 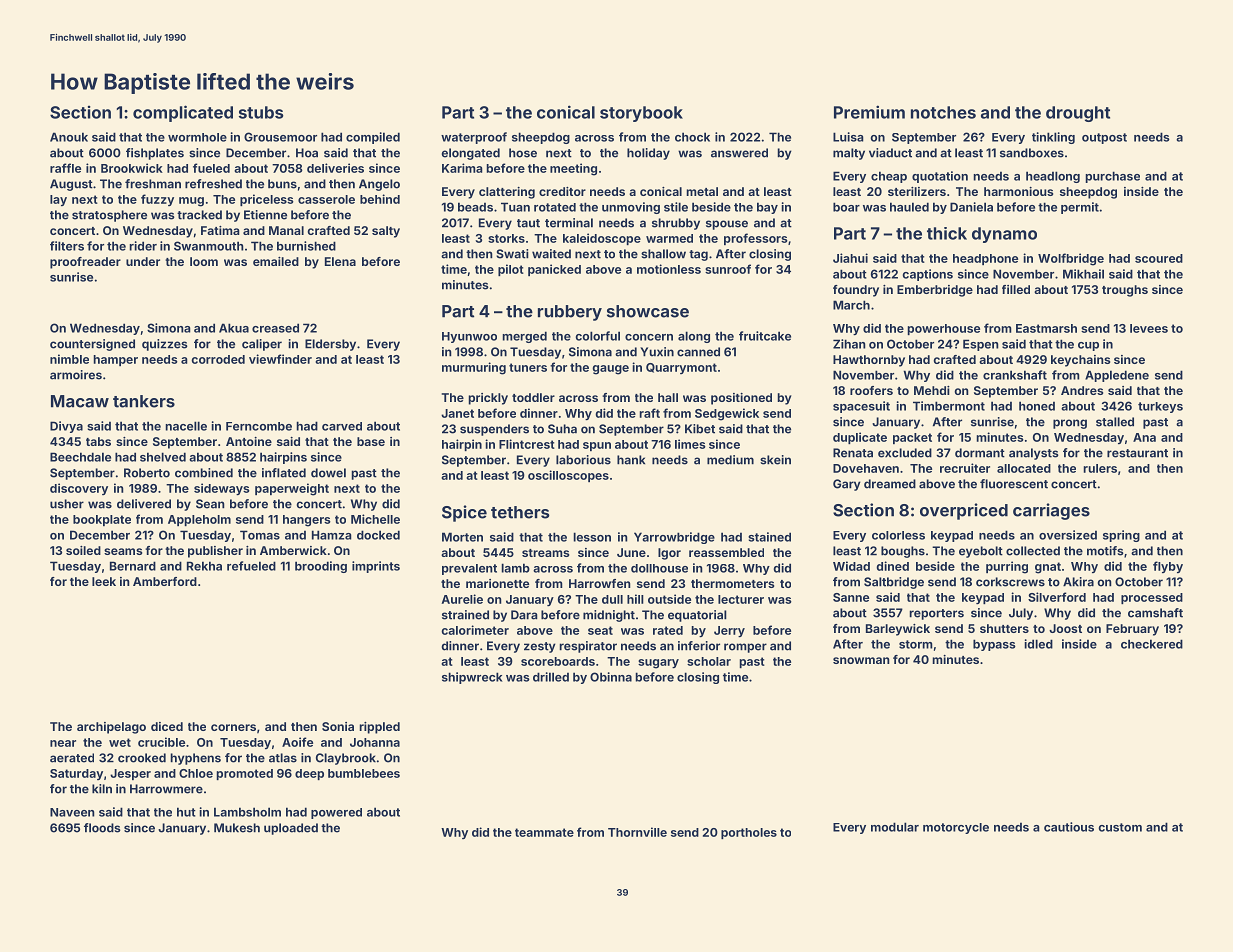 I want to click on scholar, so click(x=709, y=661).
